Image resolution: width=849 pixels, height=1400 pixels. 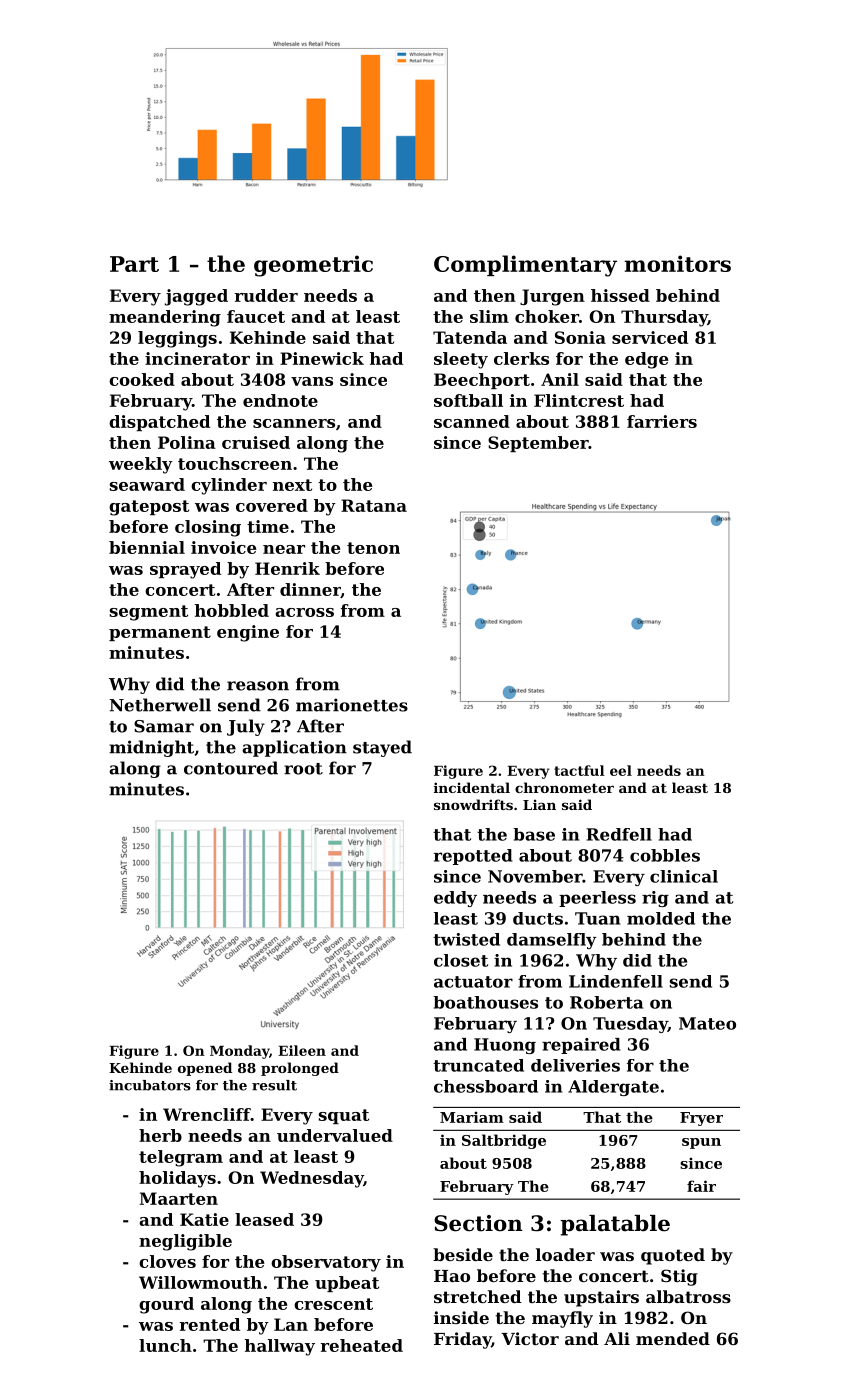 What do you see at coordinates (266, 295) in the screenshot?
I see `rudder` at bounding box center [266, 295].
